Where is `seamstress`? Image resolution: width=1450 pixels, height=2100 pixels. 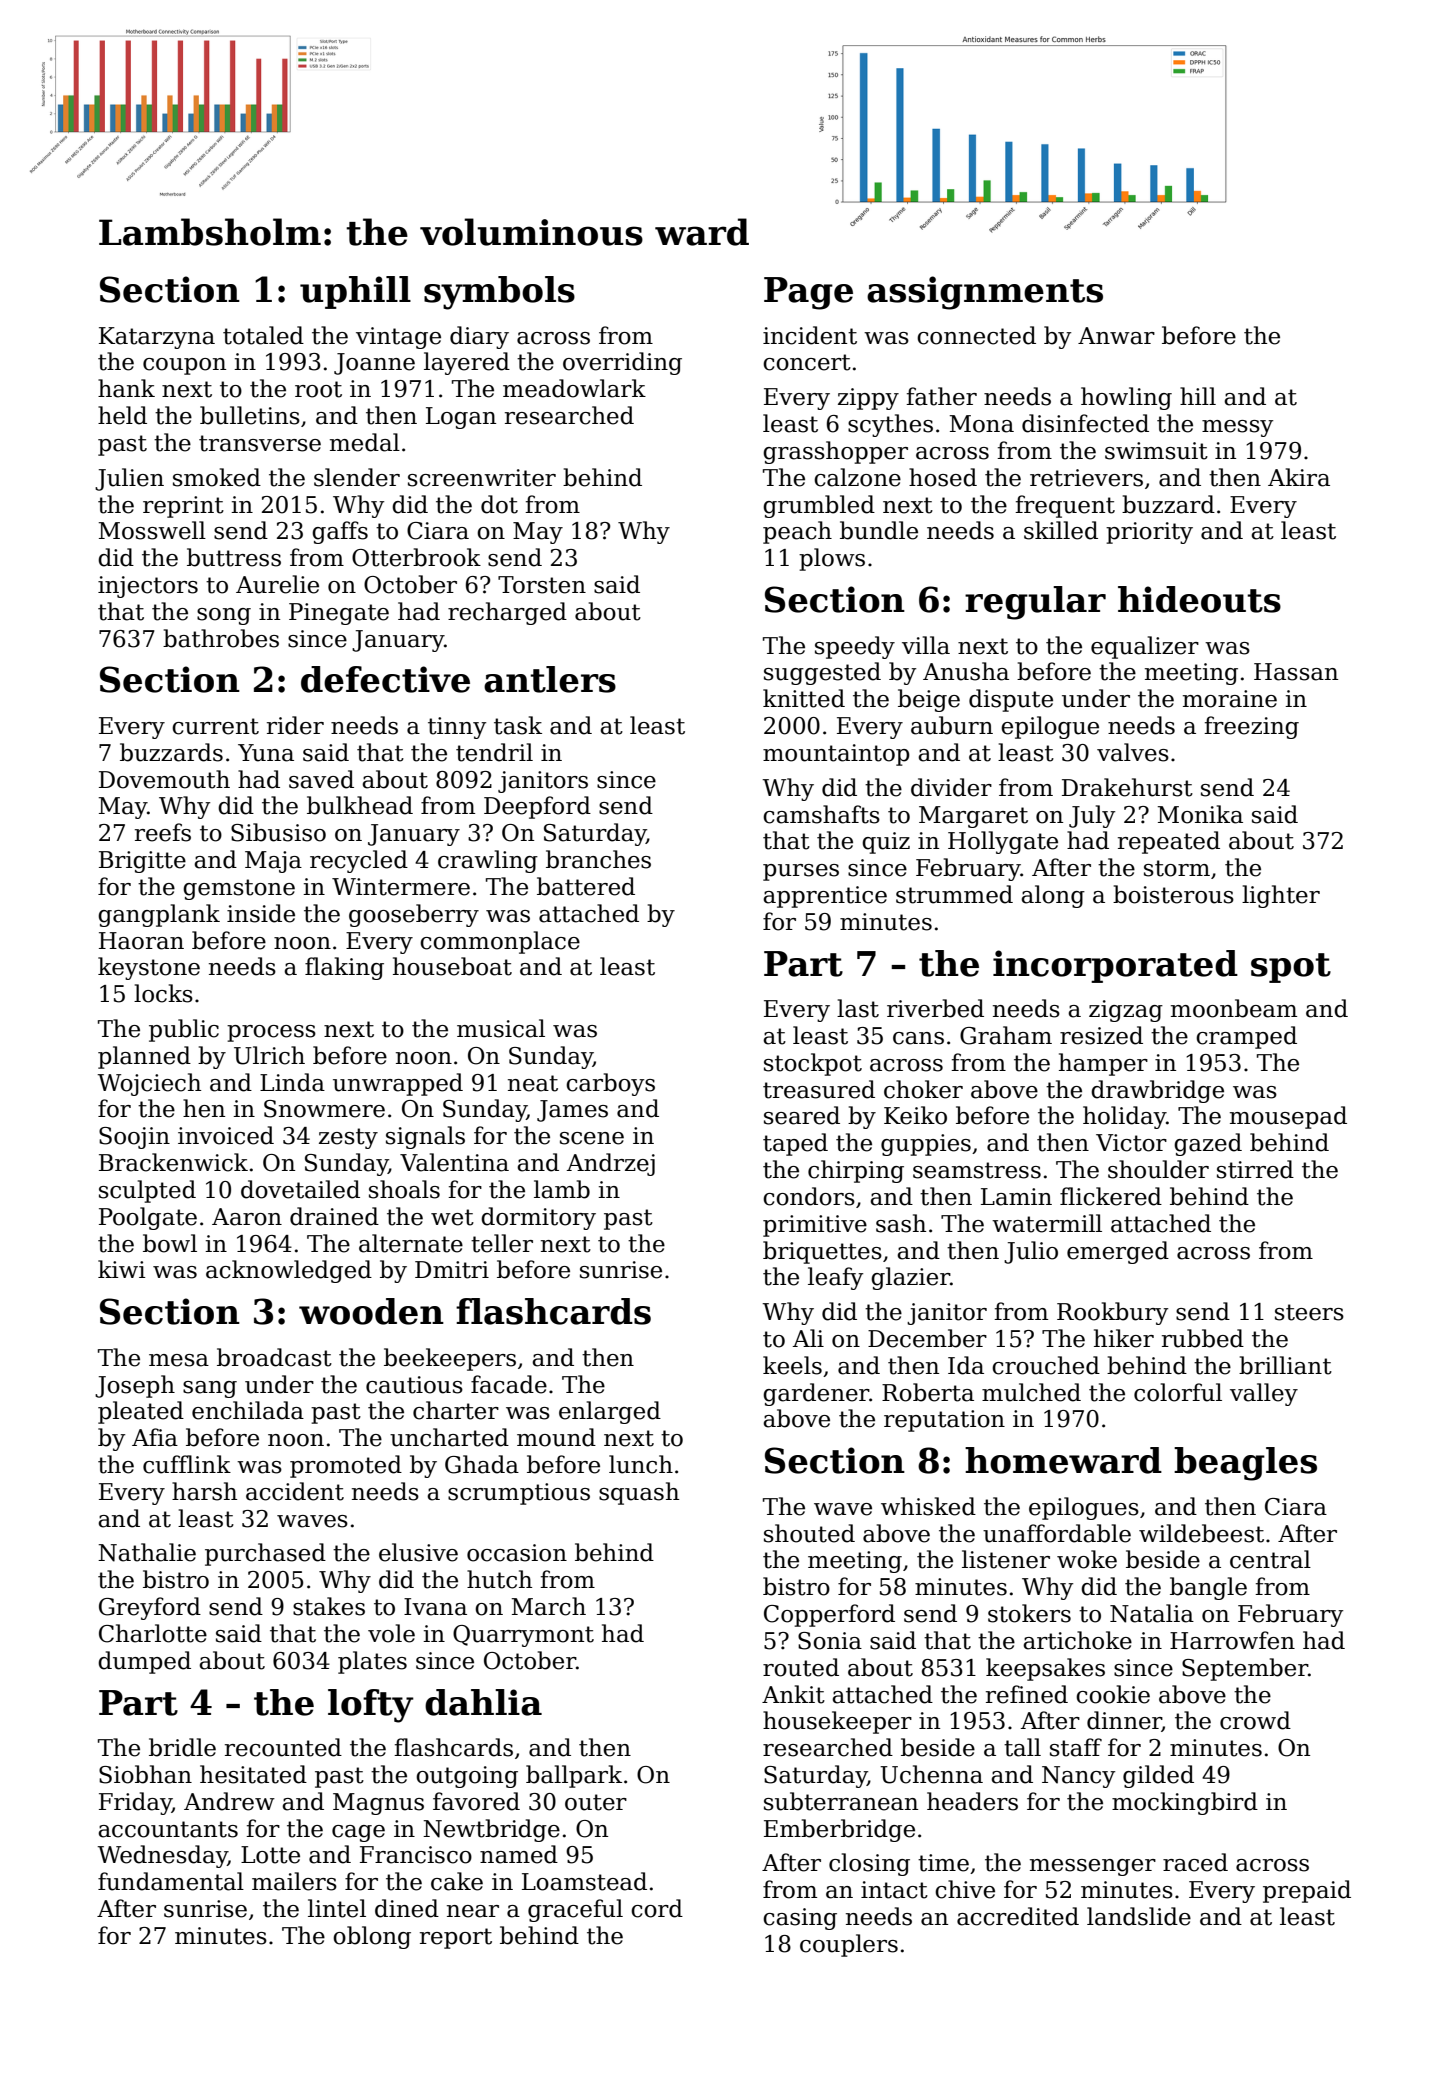 seamstress is located at coordinates (977, 1170).
